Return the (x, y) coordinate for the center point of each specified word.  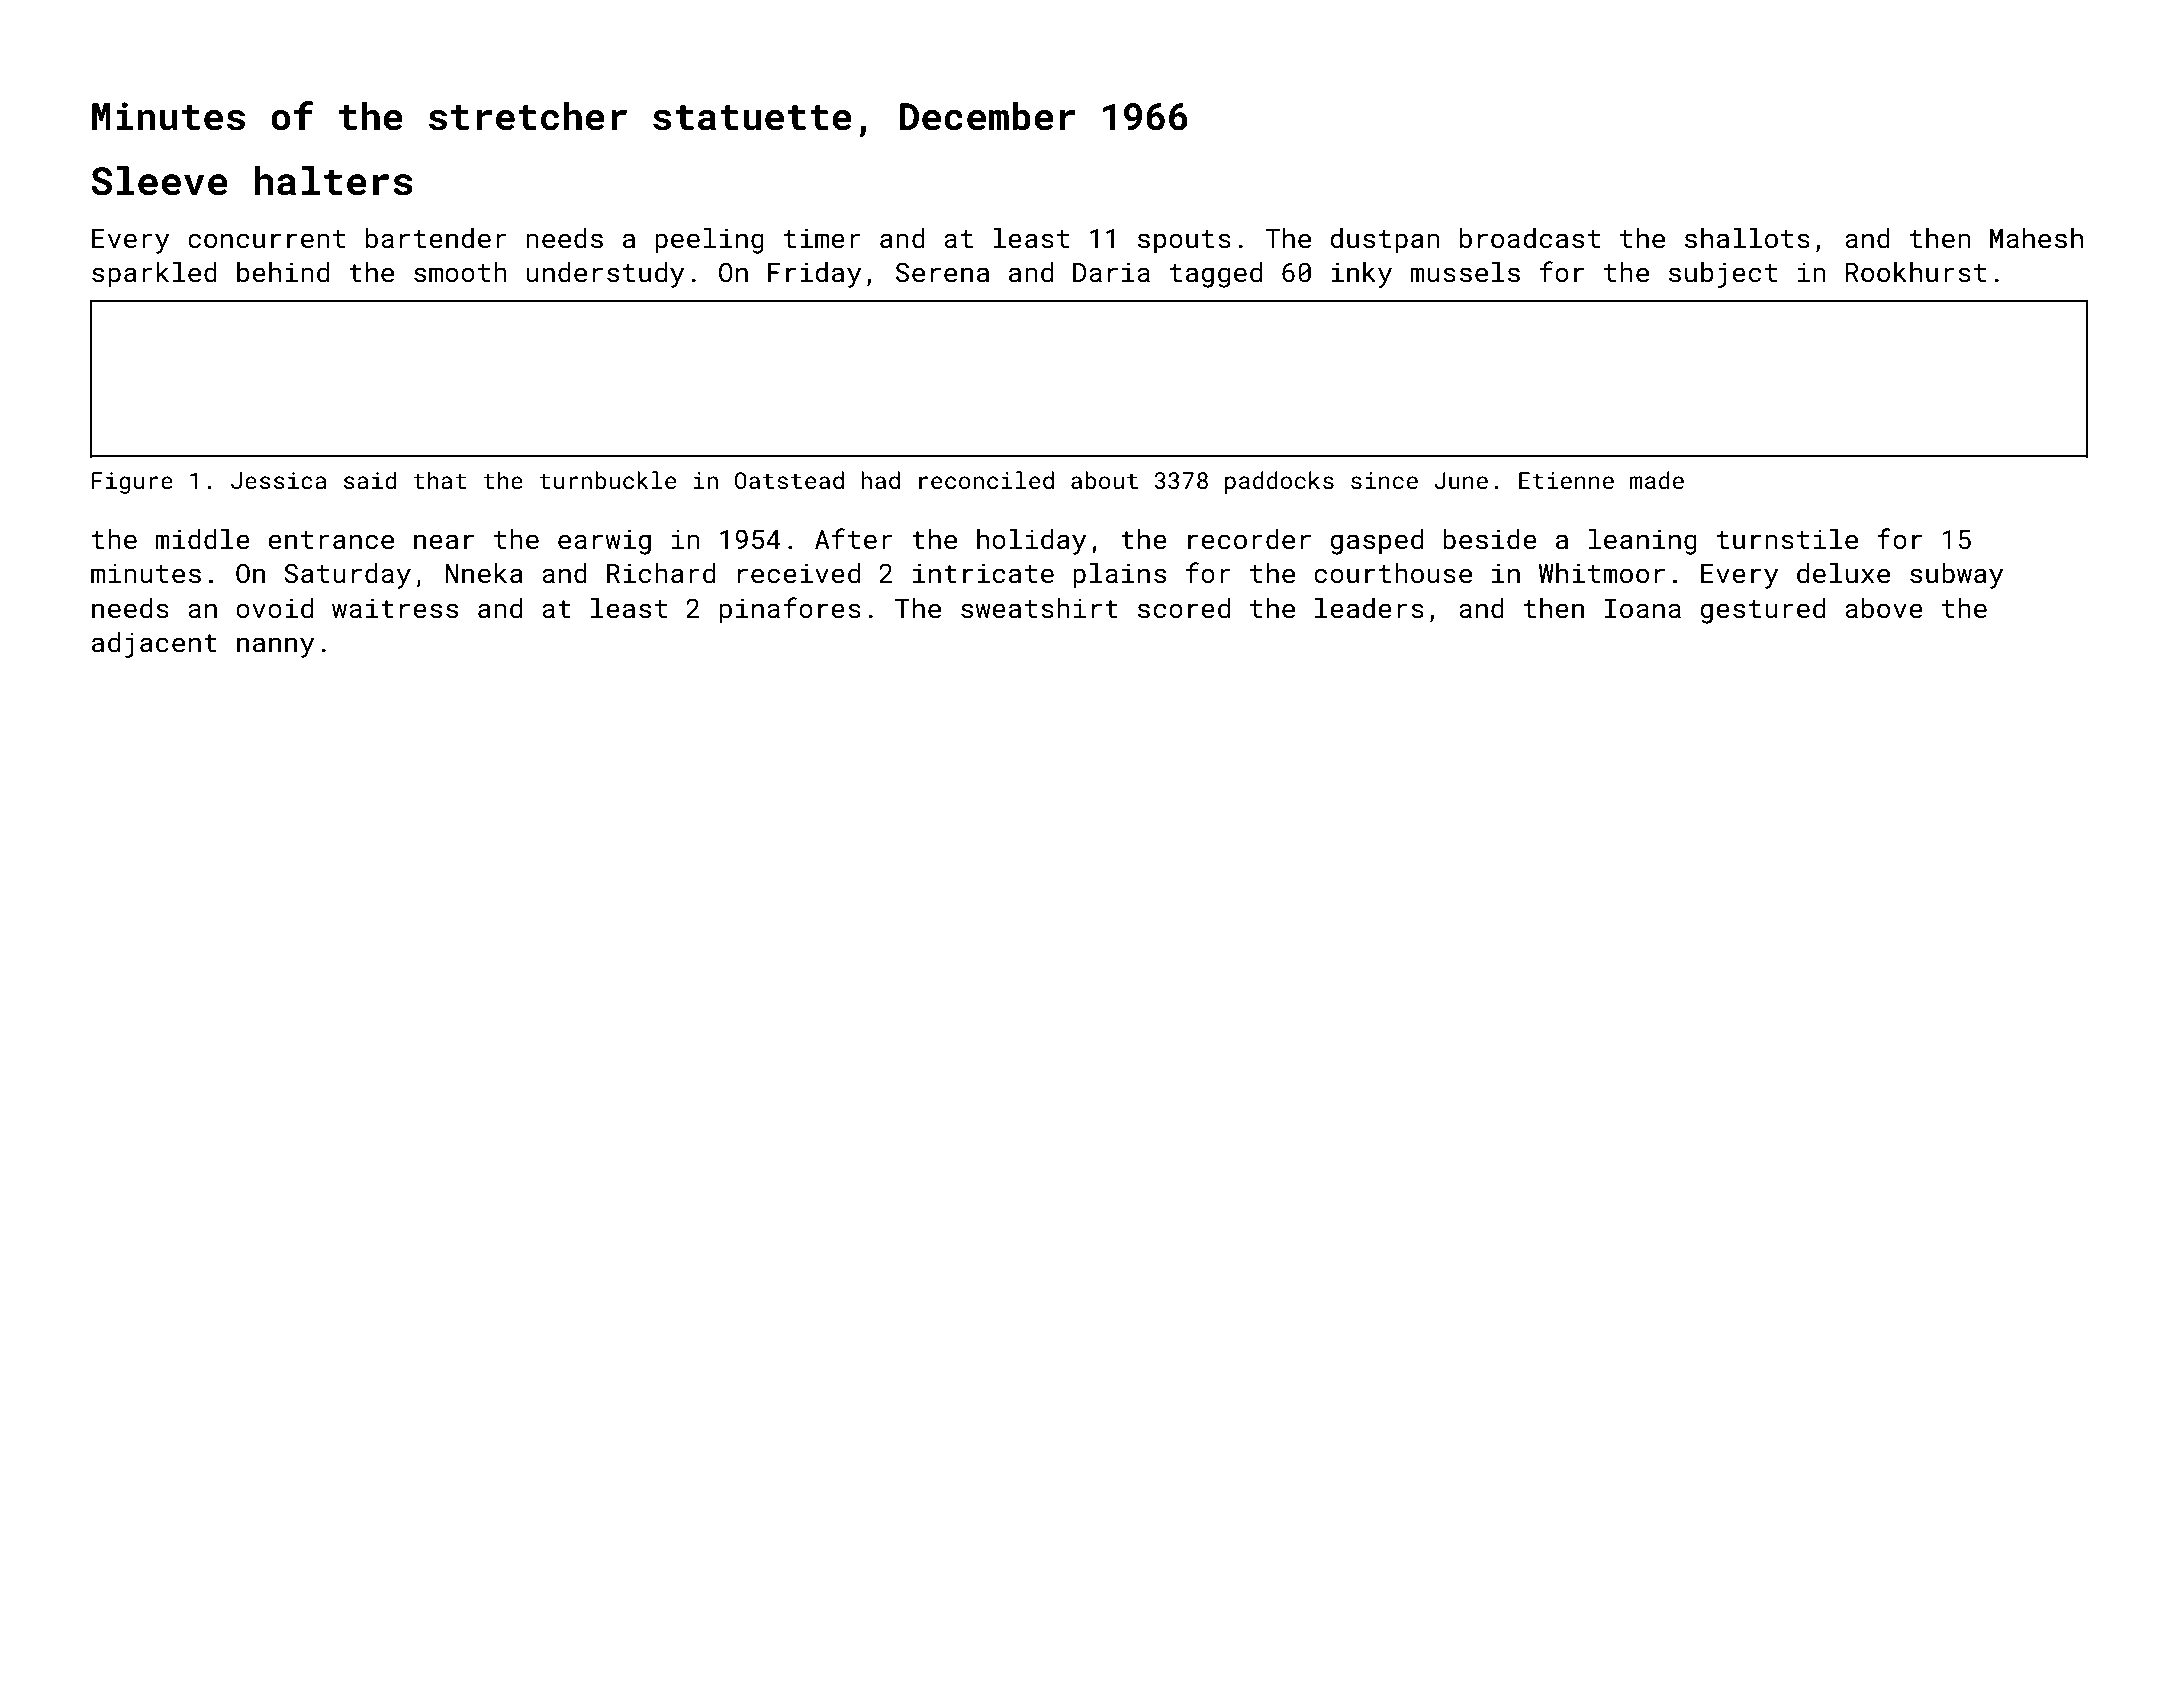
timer (822, 238)
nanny (276, 647)
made (1657, 480)
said (370, 480)
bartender (436, 238)
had (880, 480)
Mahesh (2036, 238)
